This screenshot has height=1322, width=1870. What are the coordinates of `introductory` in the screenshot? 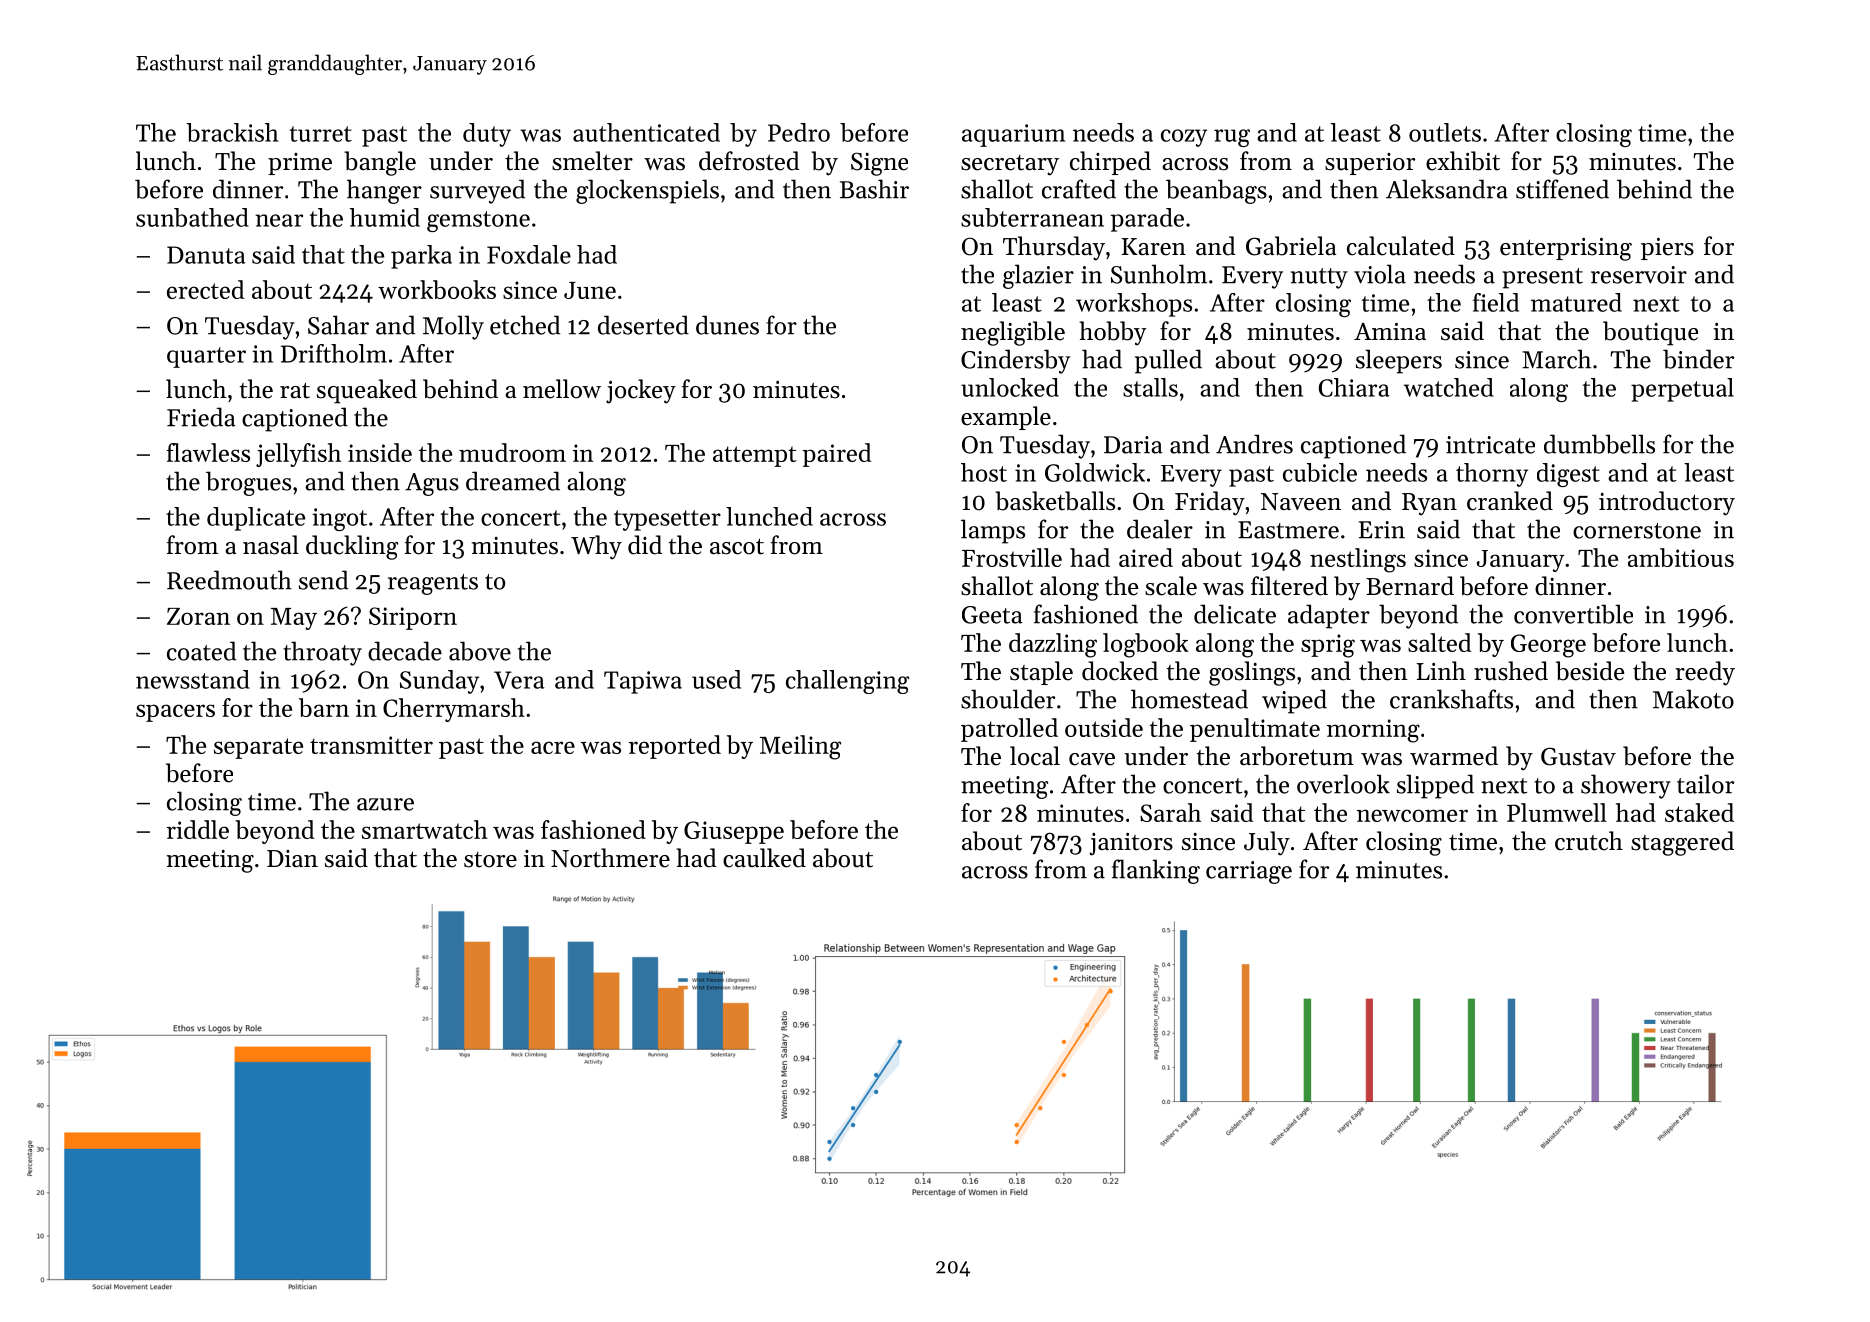 It's located at (1667, 503).
